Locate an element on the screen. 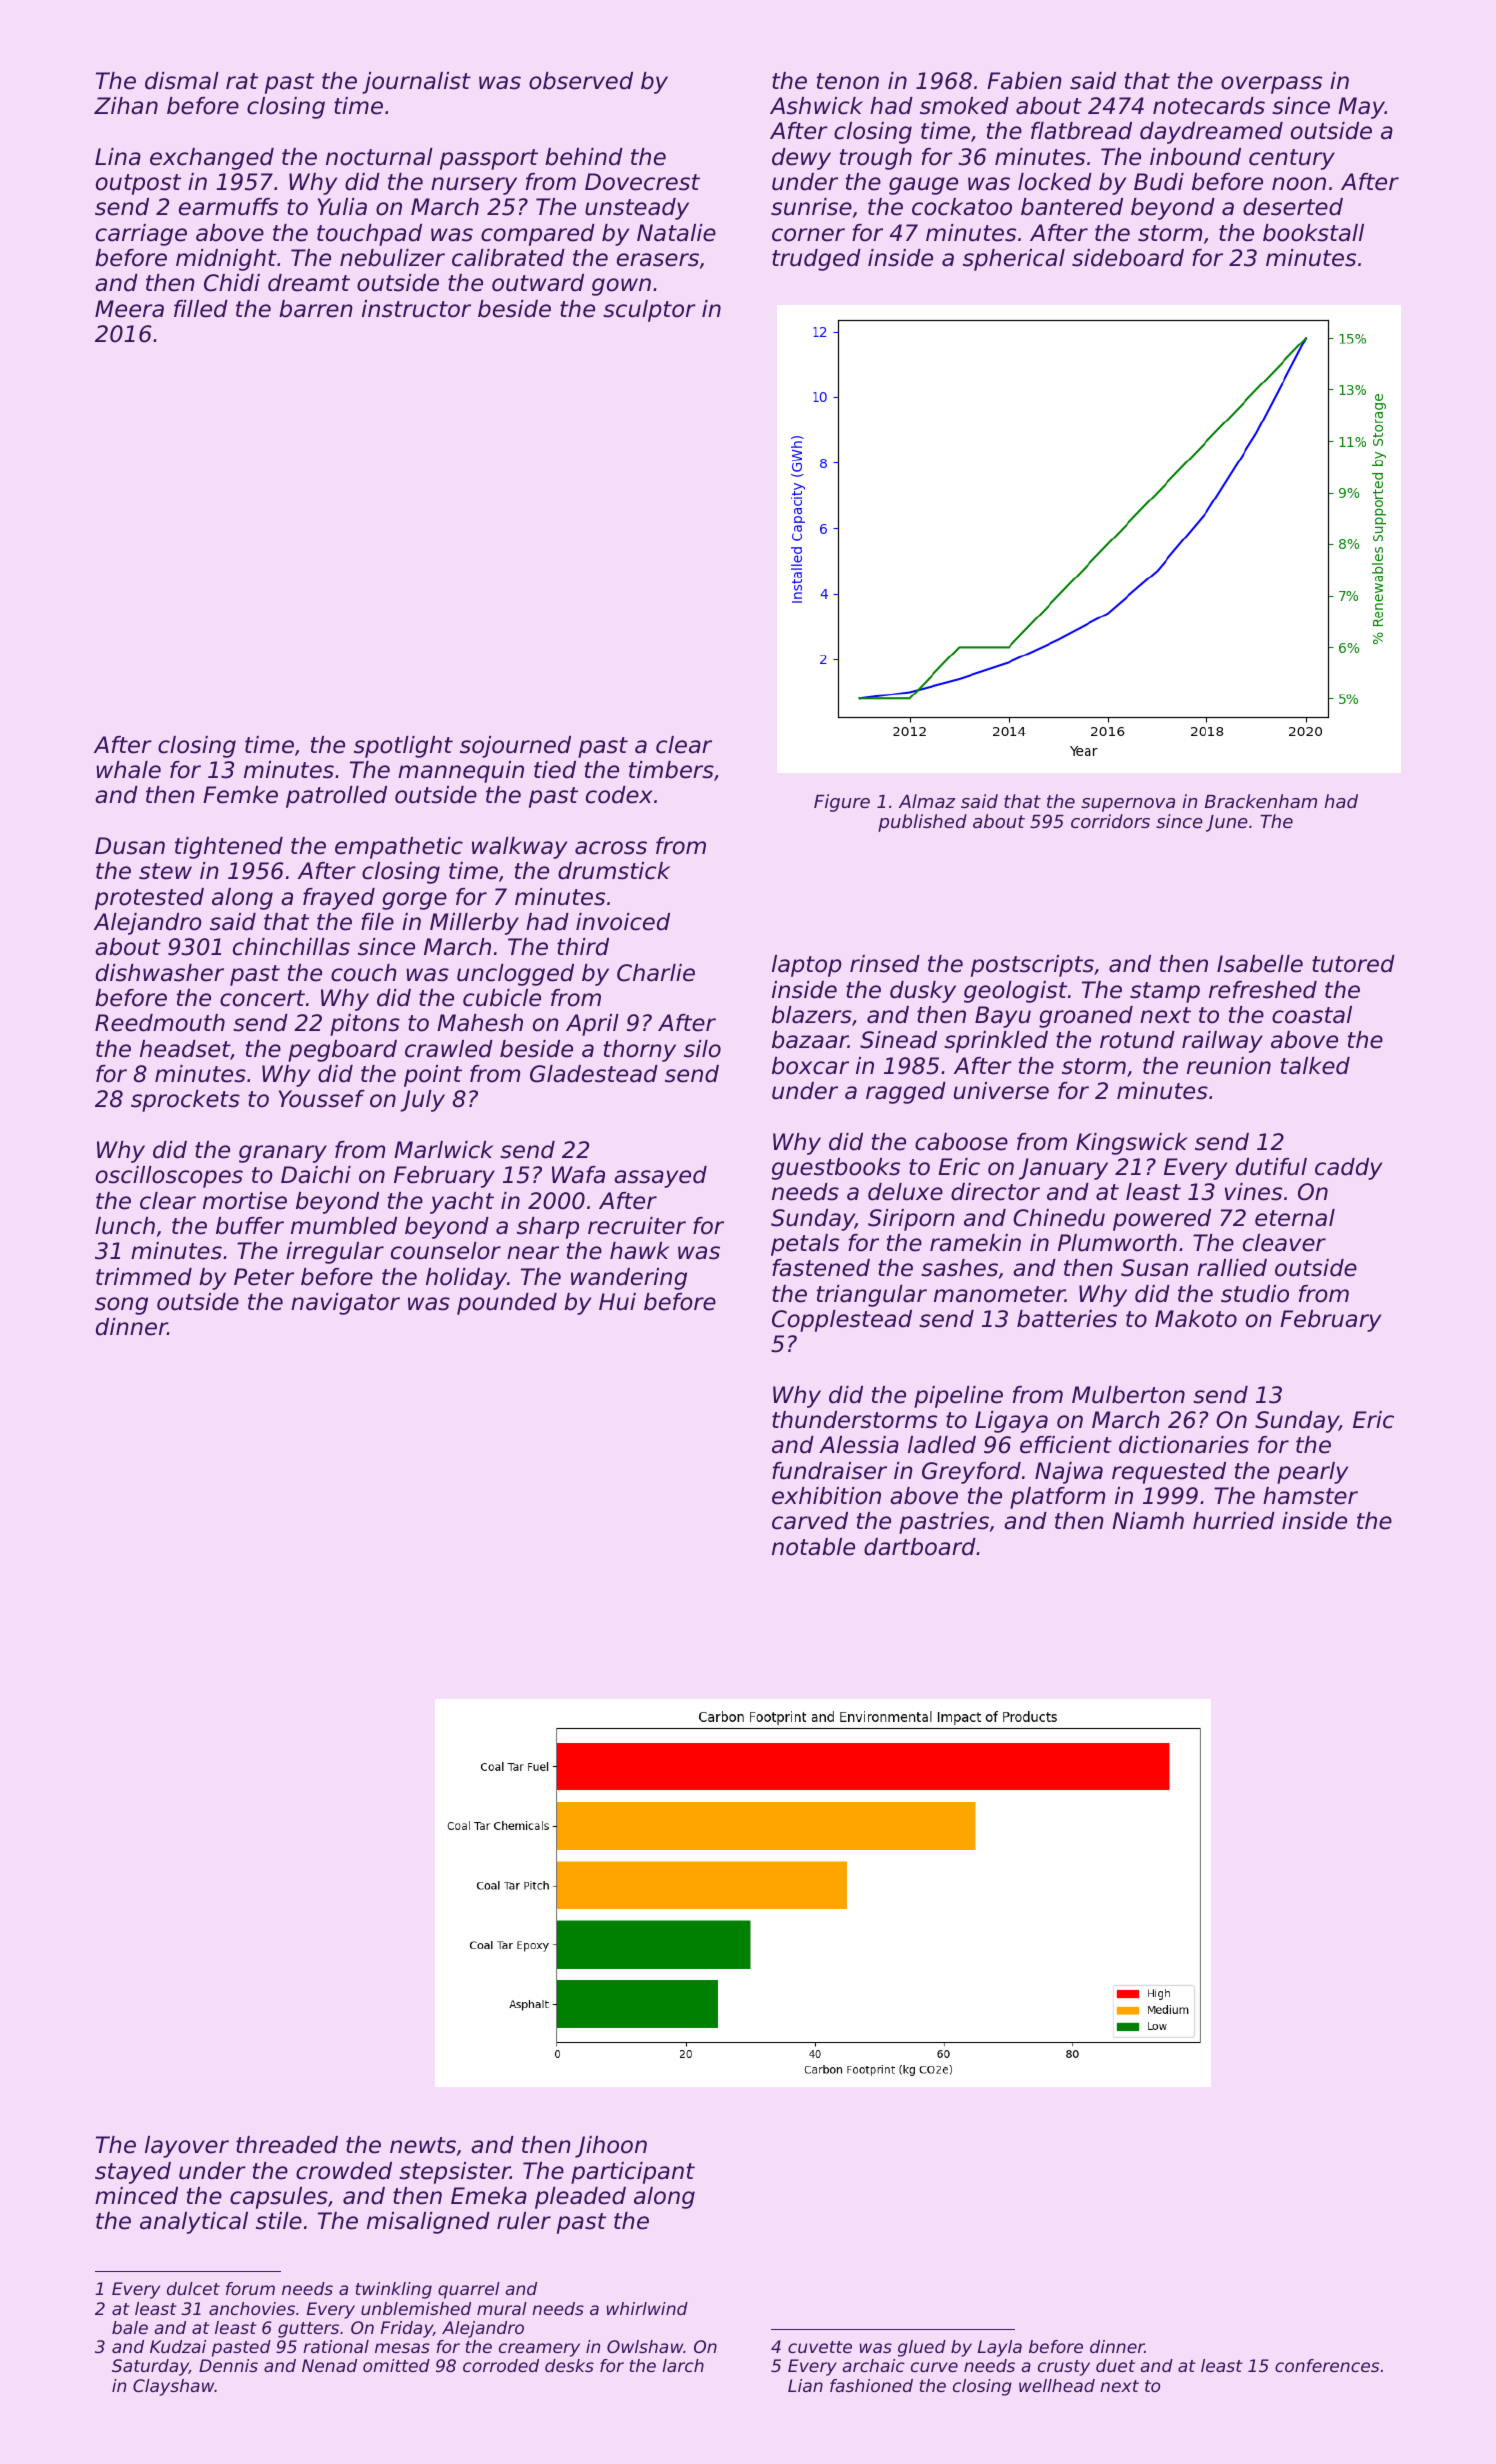 Image resolution: width=1496 pixels, height=2464 pixels. dismal is located at coordinates (182, 81).
